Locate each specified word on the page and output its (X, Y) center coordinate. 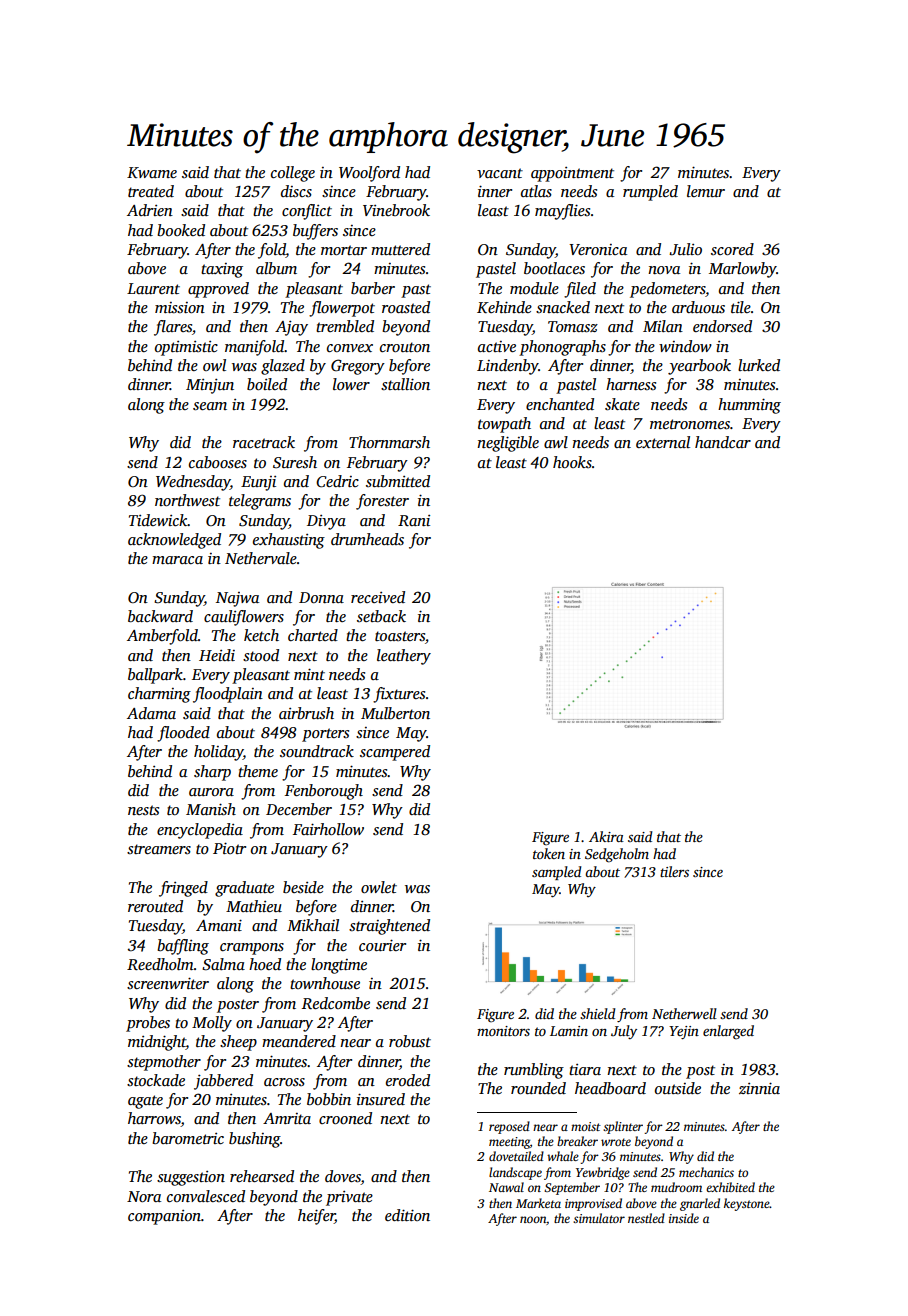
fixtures (399, 695)
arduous (698, 307)
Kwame (152, 172)
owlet (379, 887)
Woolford (369, 174)
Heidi (217, 655)
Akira (606, 836)
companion (164, 1217)
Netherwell (684, 1013)
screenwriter (168, 983)
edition (407, 1215)
